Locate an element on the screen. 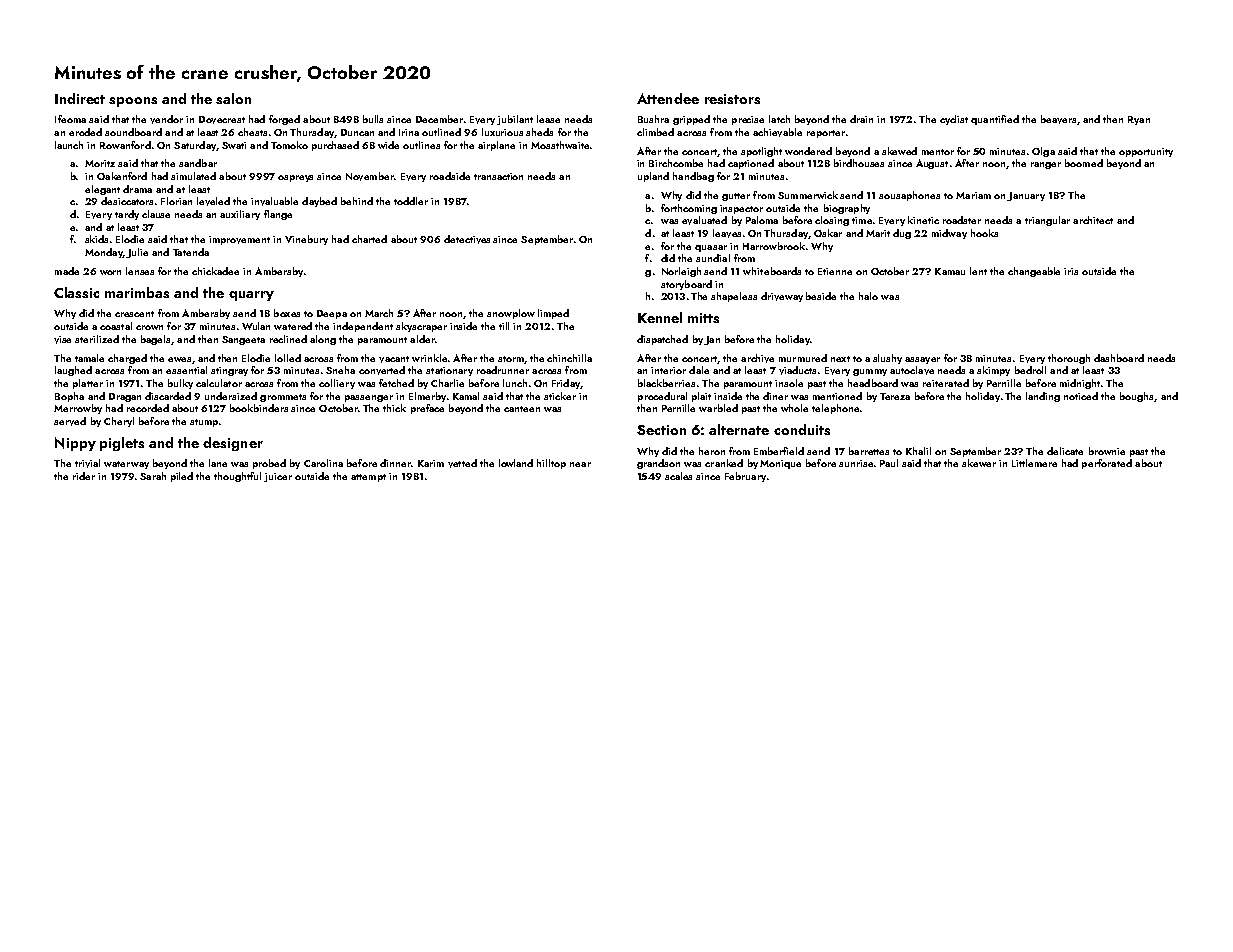  Mossthwaite is located at coordinates (560, 145).
